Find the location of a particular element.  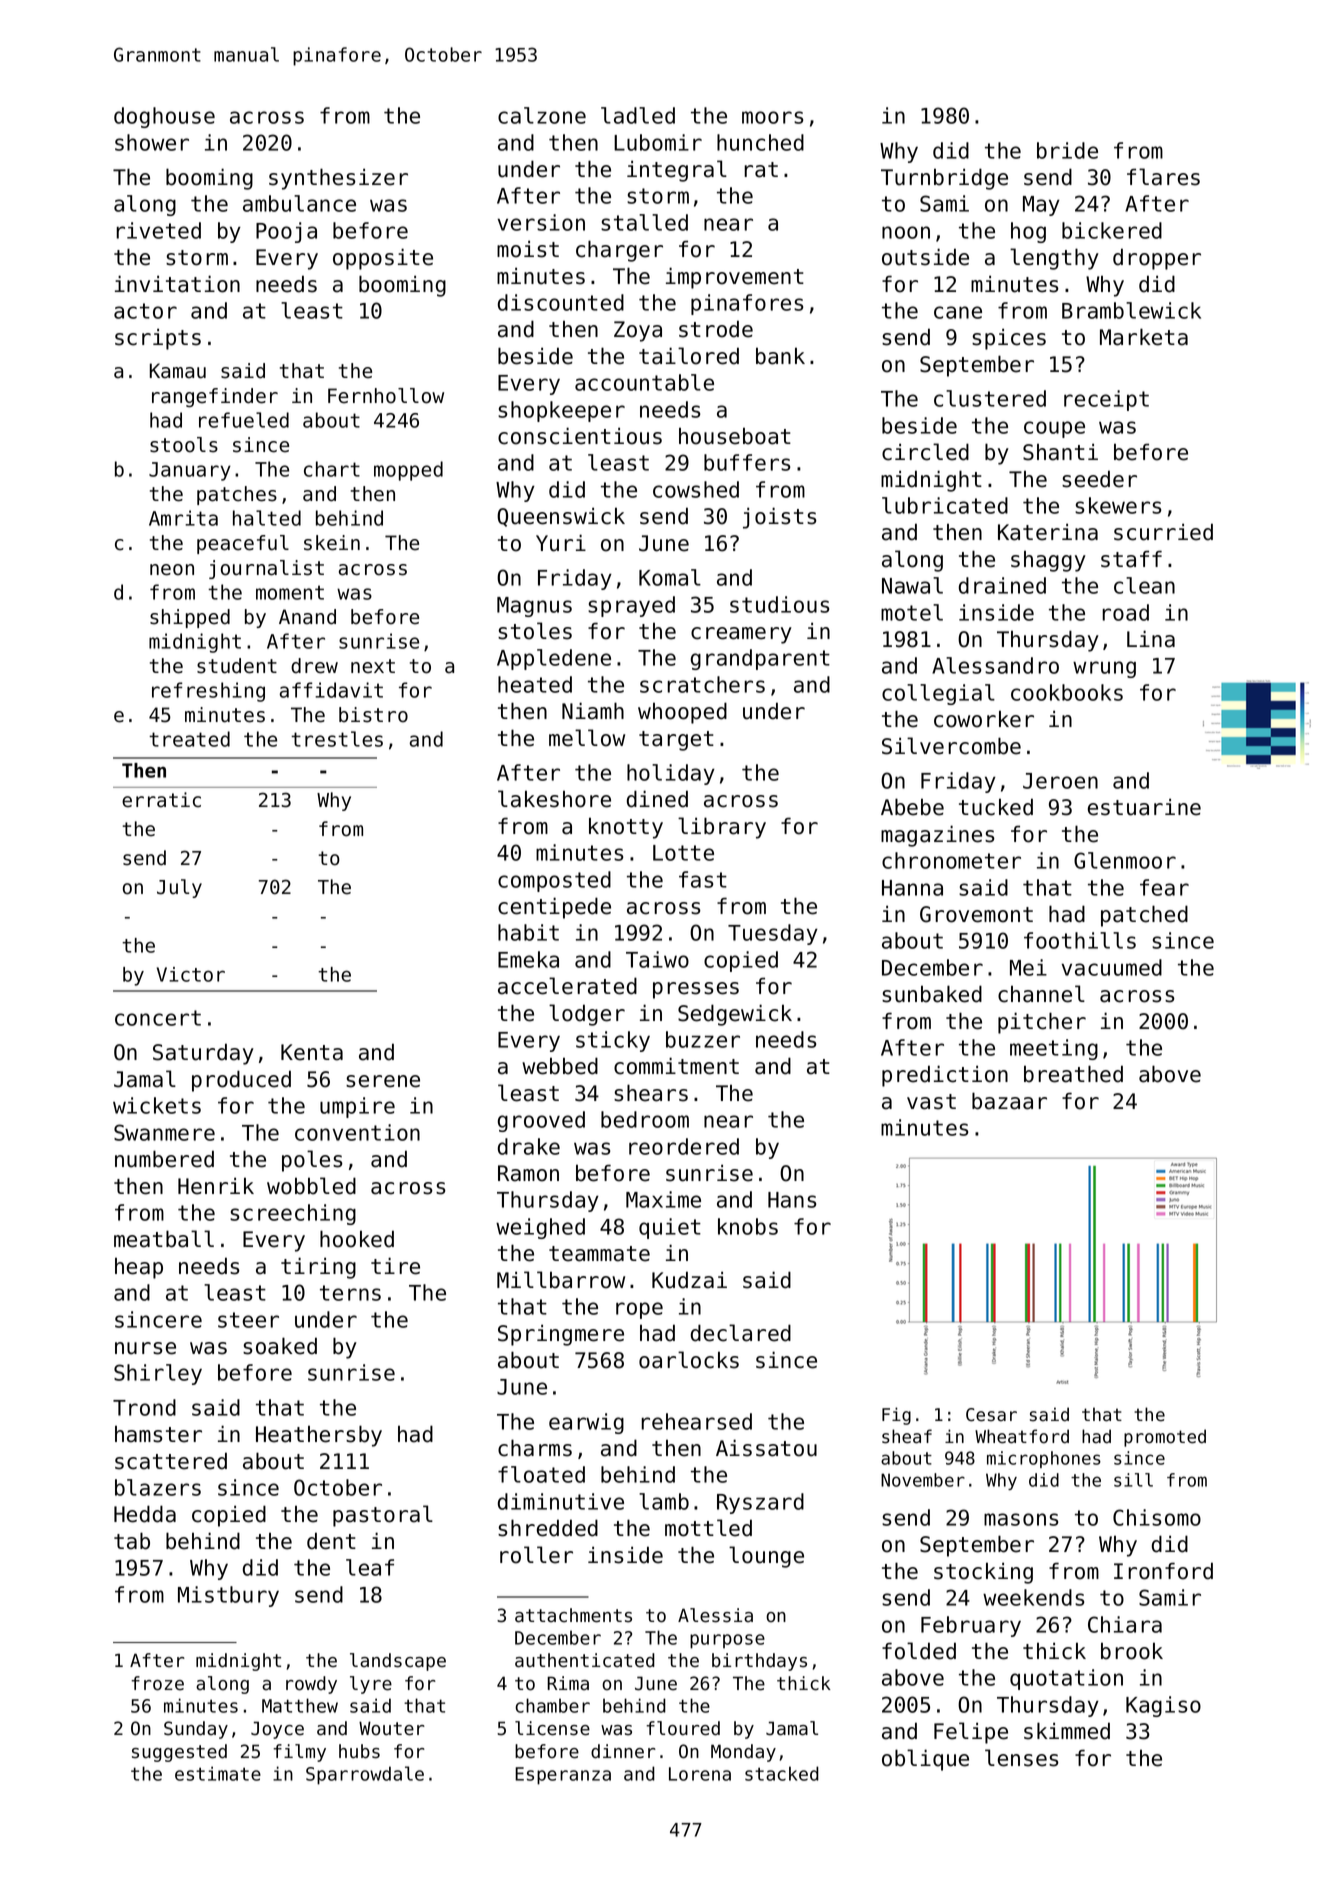

Alessandro is located at coordinates (995, 665).
